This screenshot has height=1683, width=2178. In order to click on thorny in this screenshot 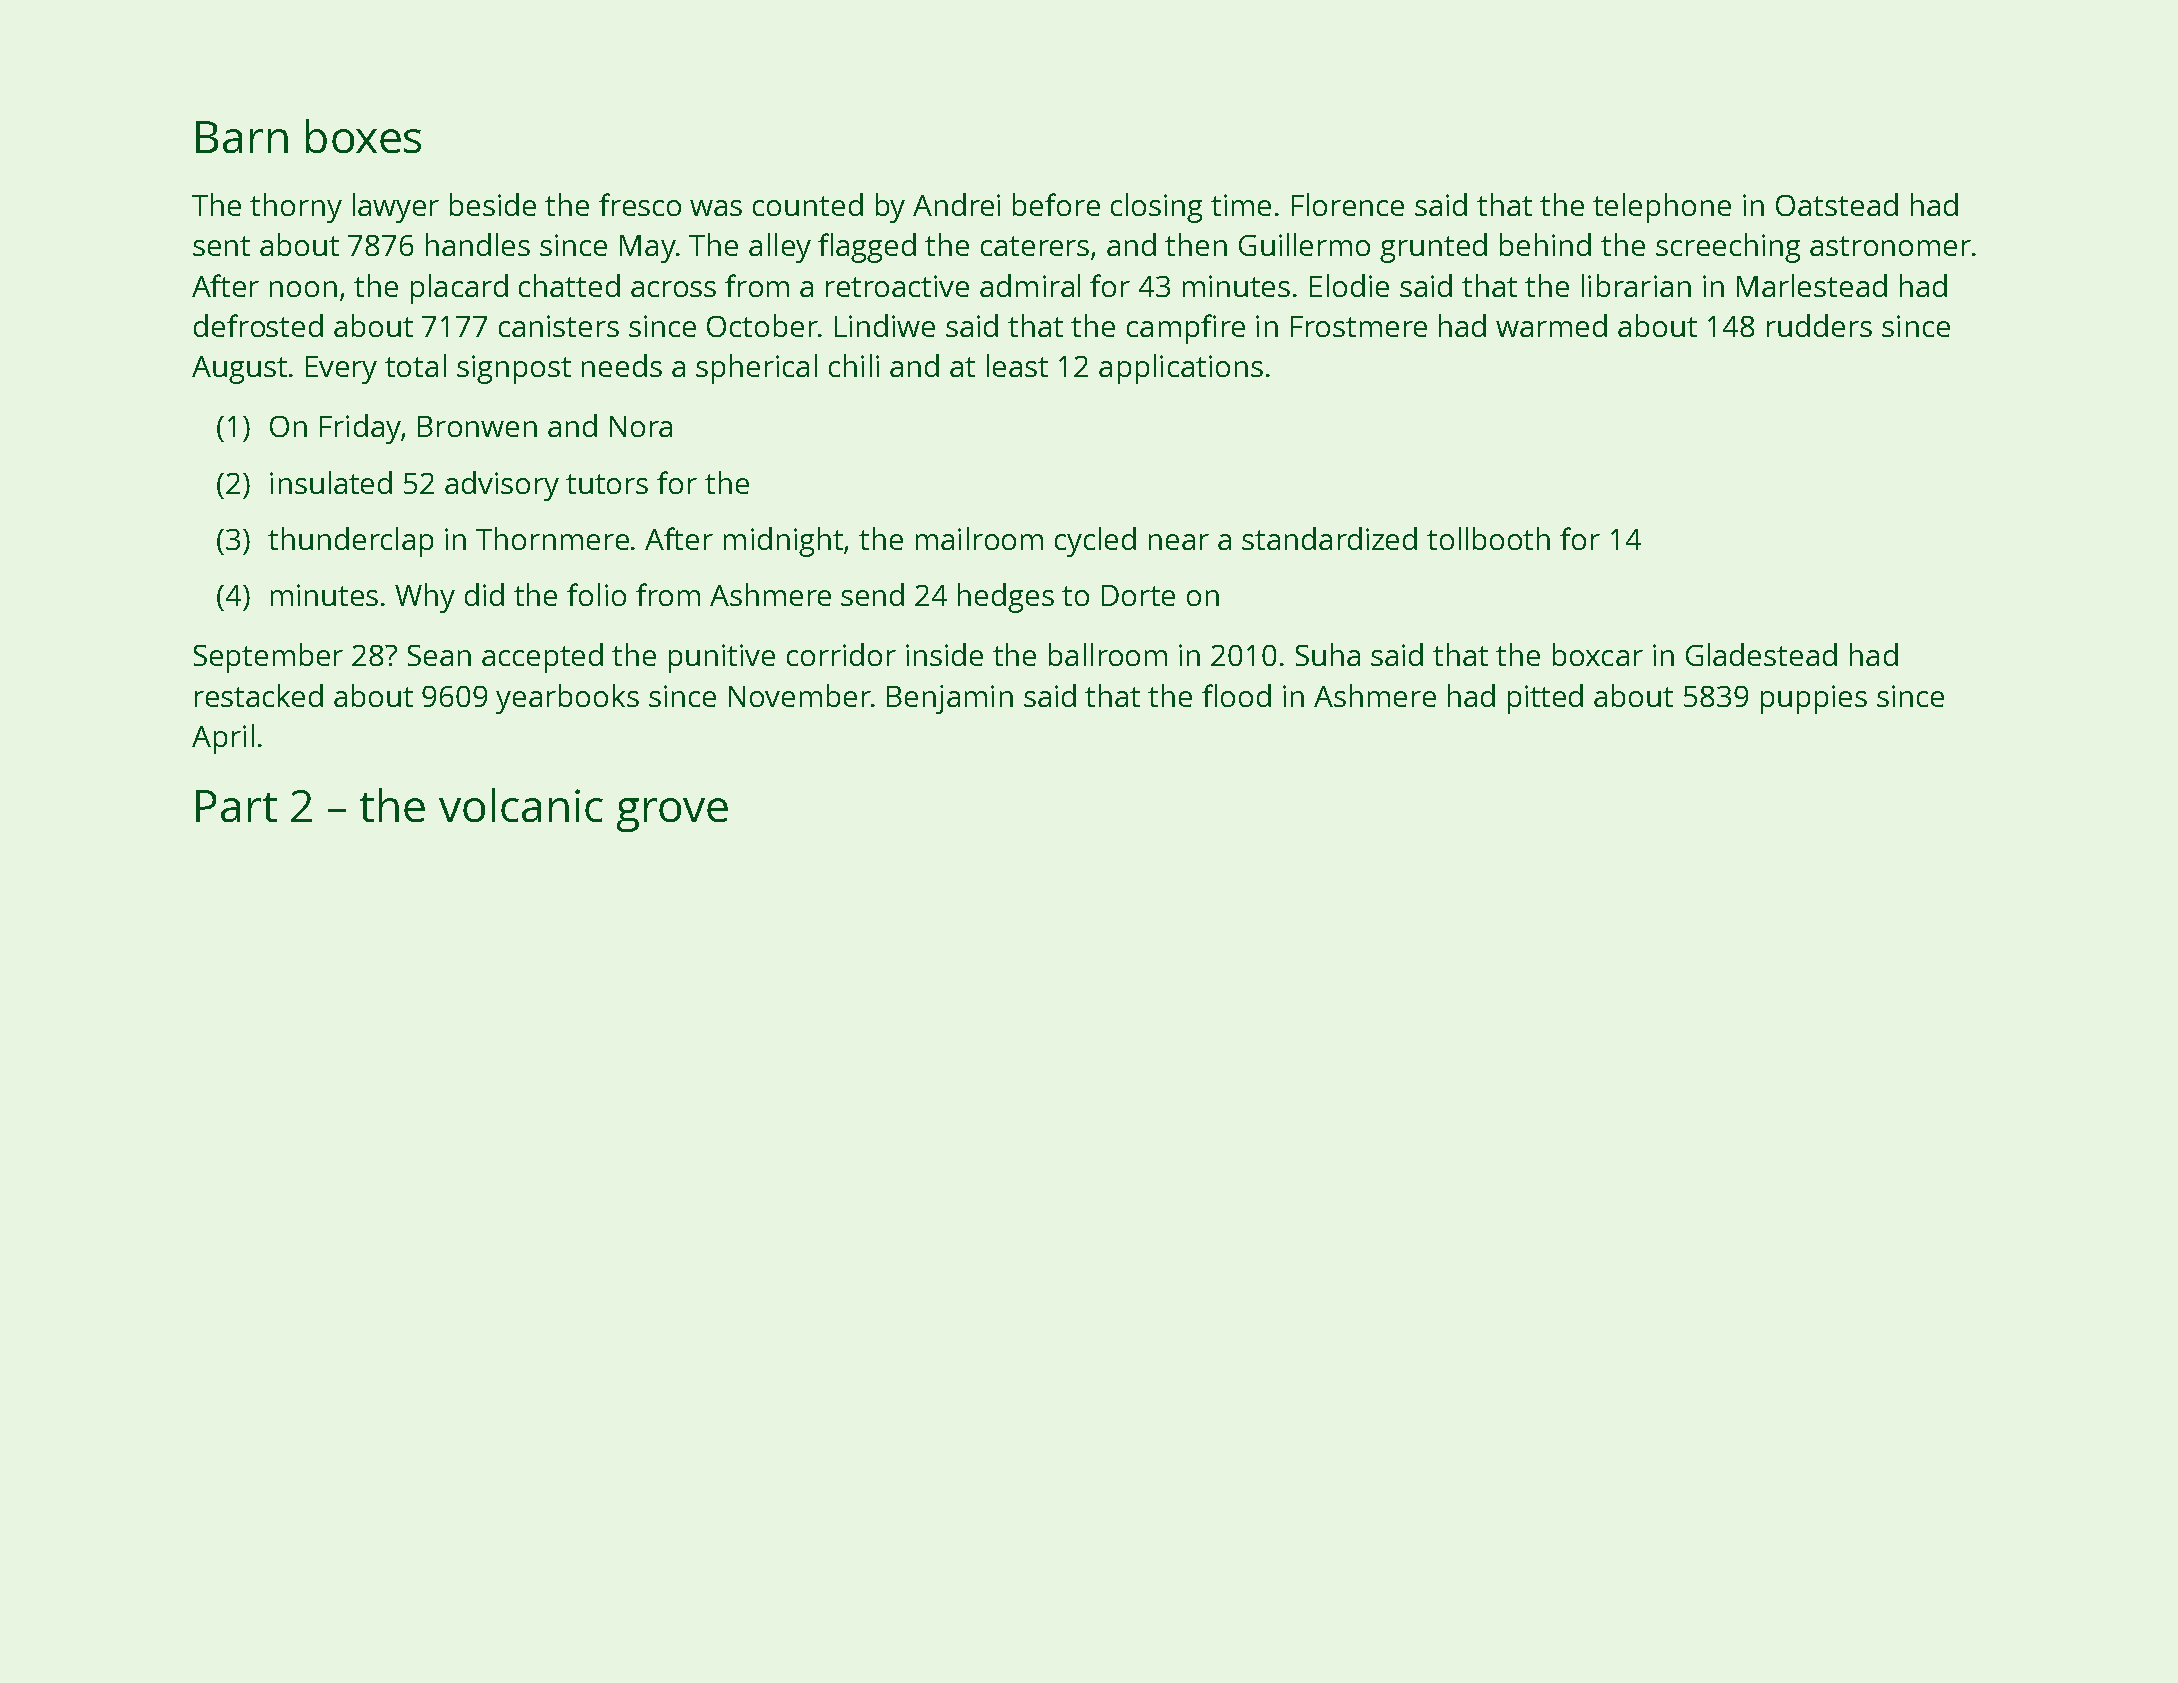, I will do `click(296, 208)`.
